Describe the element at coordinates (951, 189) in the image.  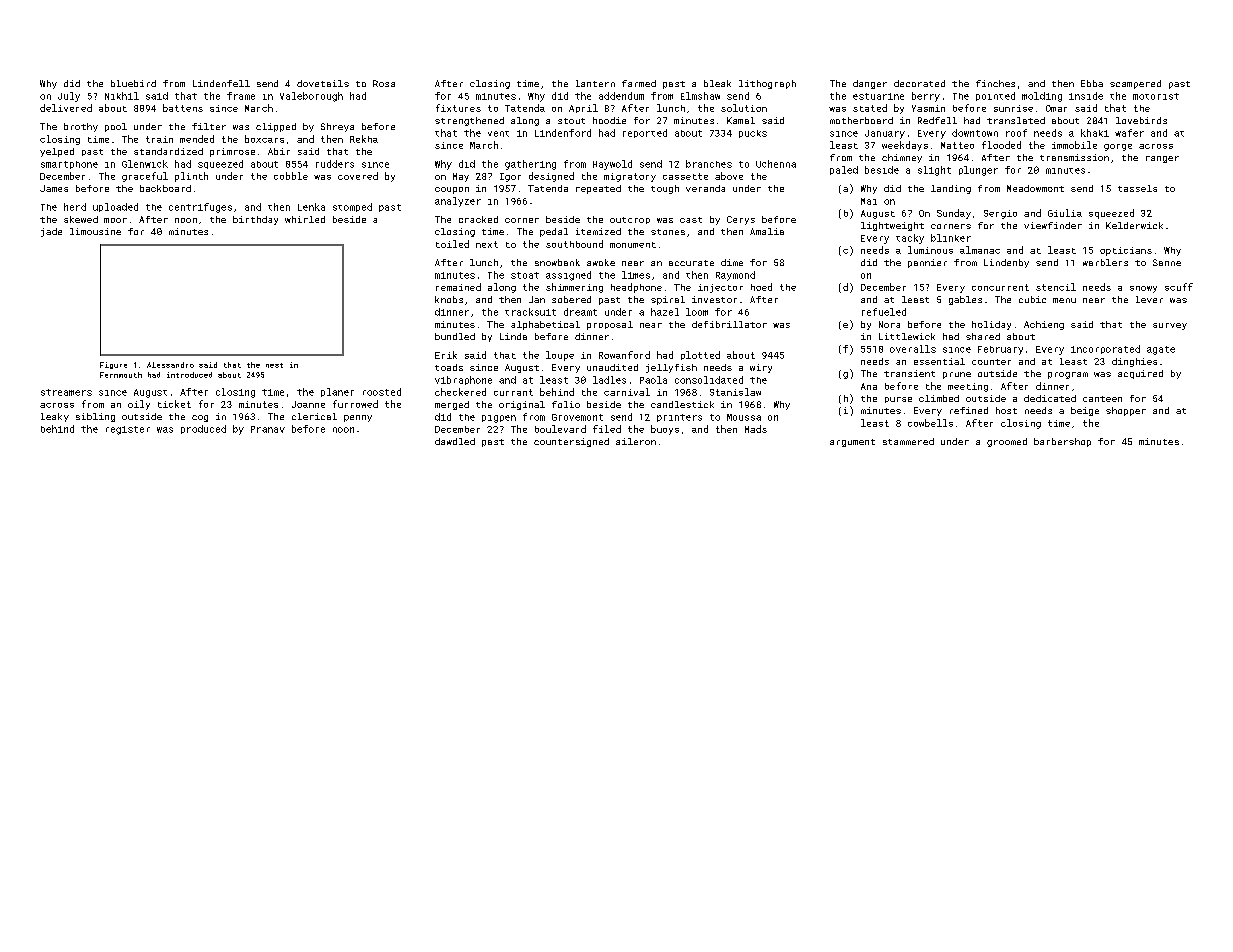
I see `landing` at that location.
